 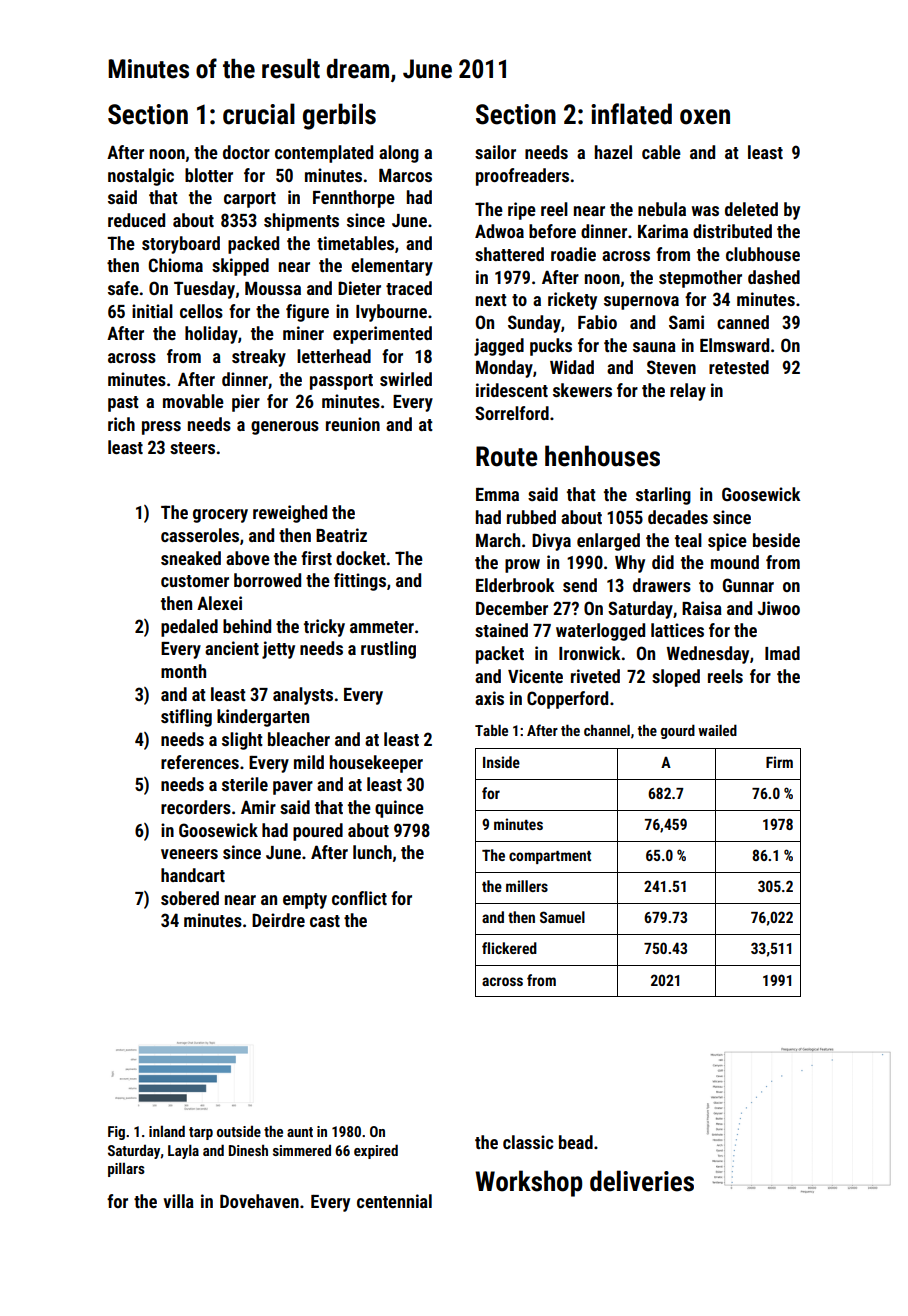 What do you see at coordinates (190, 898) in the image?
I see `sobered` at bounding box center [190, 898].
